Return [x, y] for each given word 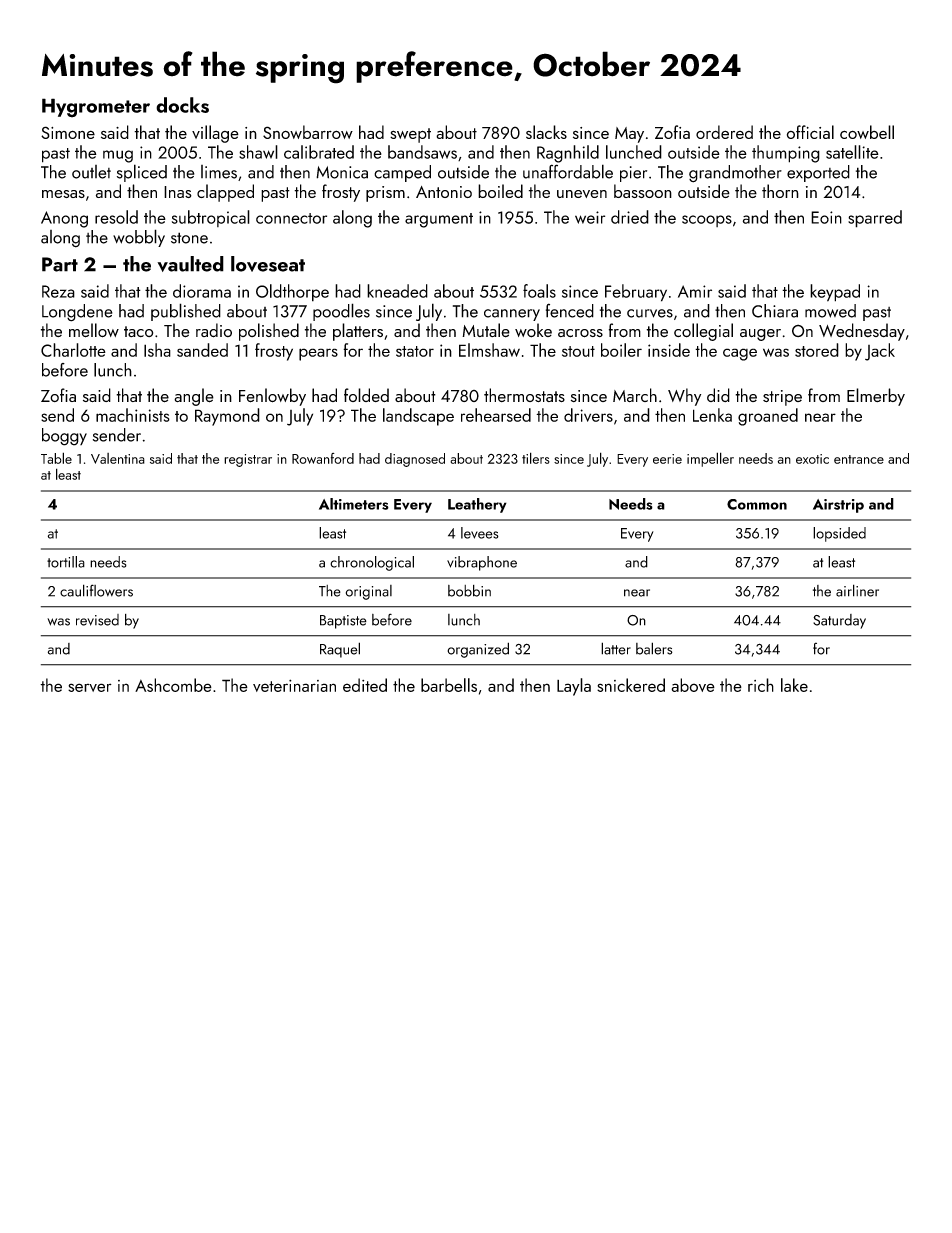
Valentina [118, 458]
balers [654, 648]
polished [269, 332]
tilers [536, 458]
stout [578, 351]
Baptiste [343, 622]
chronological [372, 563]
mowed [830, 311]
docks [182, 105]
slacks [546, 132]
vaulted [190, 264]
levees [480, 533]
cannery [512, 315]
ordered [724, 132]
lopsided [839, 534]
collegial [703, 332]
